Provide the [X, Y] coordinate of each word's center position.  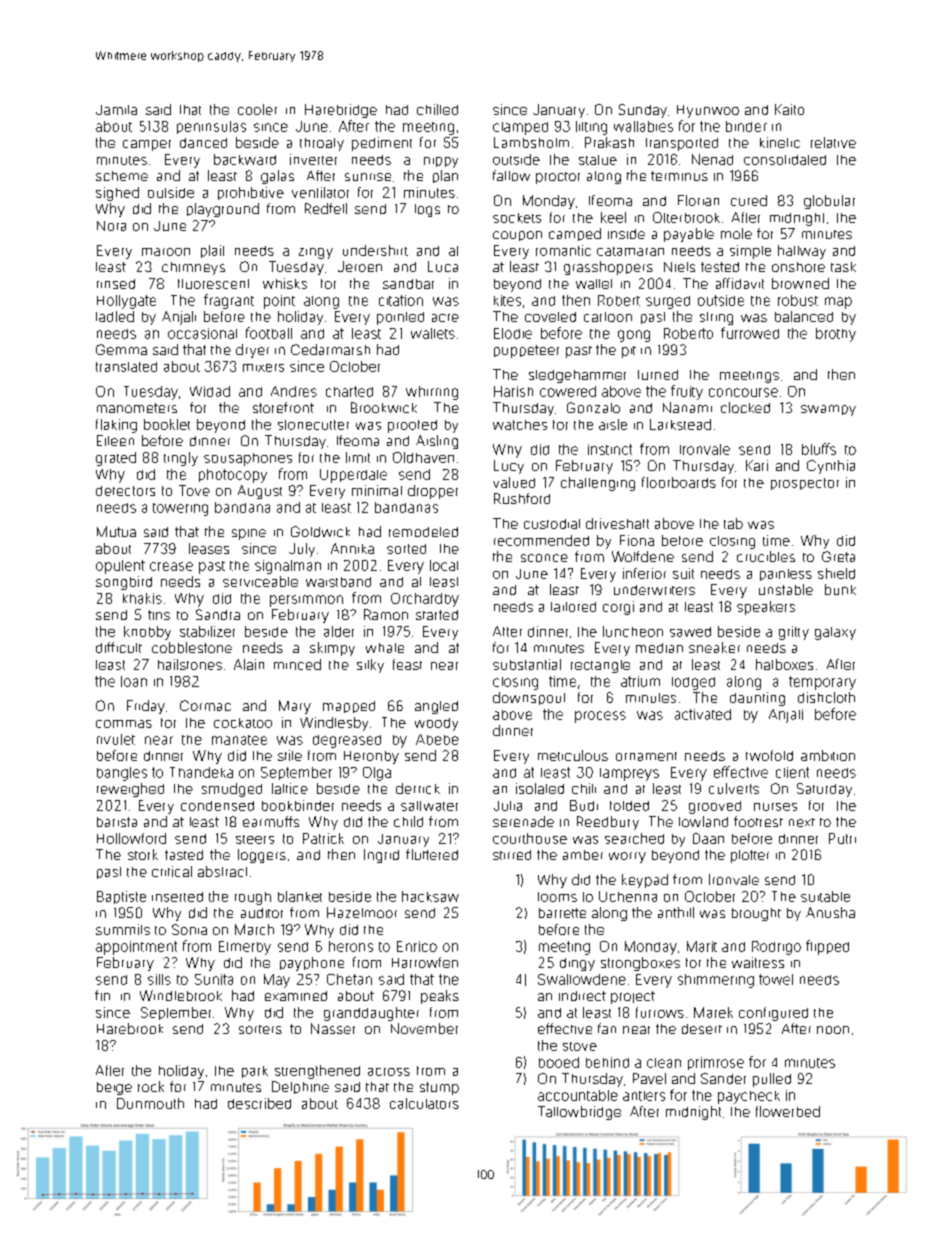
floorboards [679, 482]
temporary [822, 683]
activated [703, 714]
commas [124, 724]
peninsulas [211, 127]
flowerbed [788, 1111]
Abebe [437, 739]
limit [358, 457]
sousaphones [248, 459]
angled [436, 707]
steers [255, 839]
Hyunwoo [708, 111]
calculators [424, 1103]
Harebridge [341, 111]
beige [114, 1088]
